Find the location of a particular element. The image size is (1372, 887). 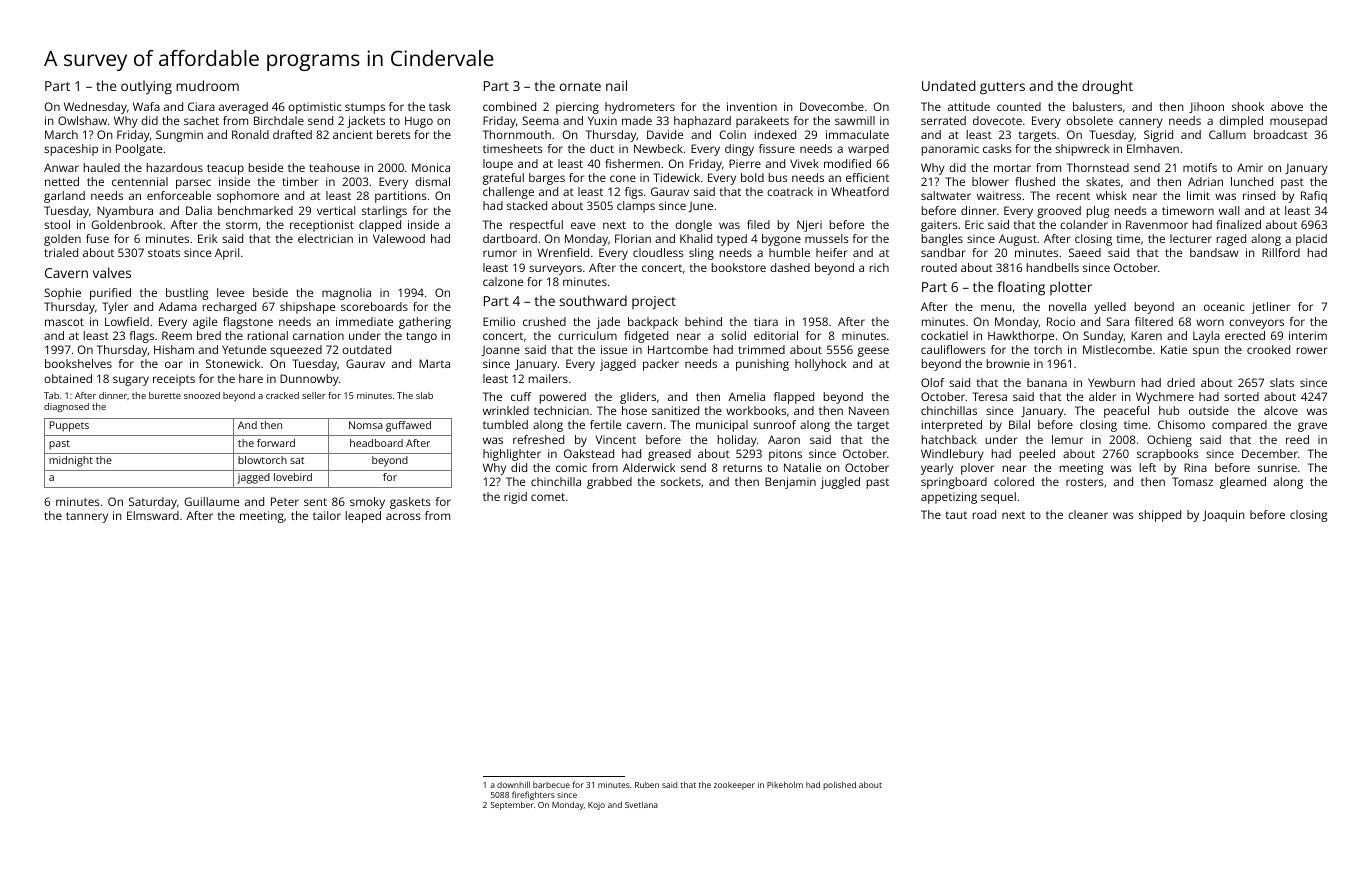

September is located at coordinates (512, 805).
